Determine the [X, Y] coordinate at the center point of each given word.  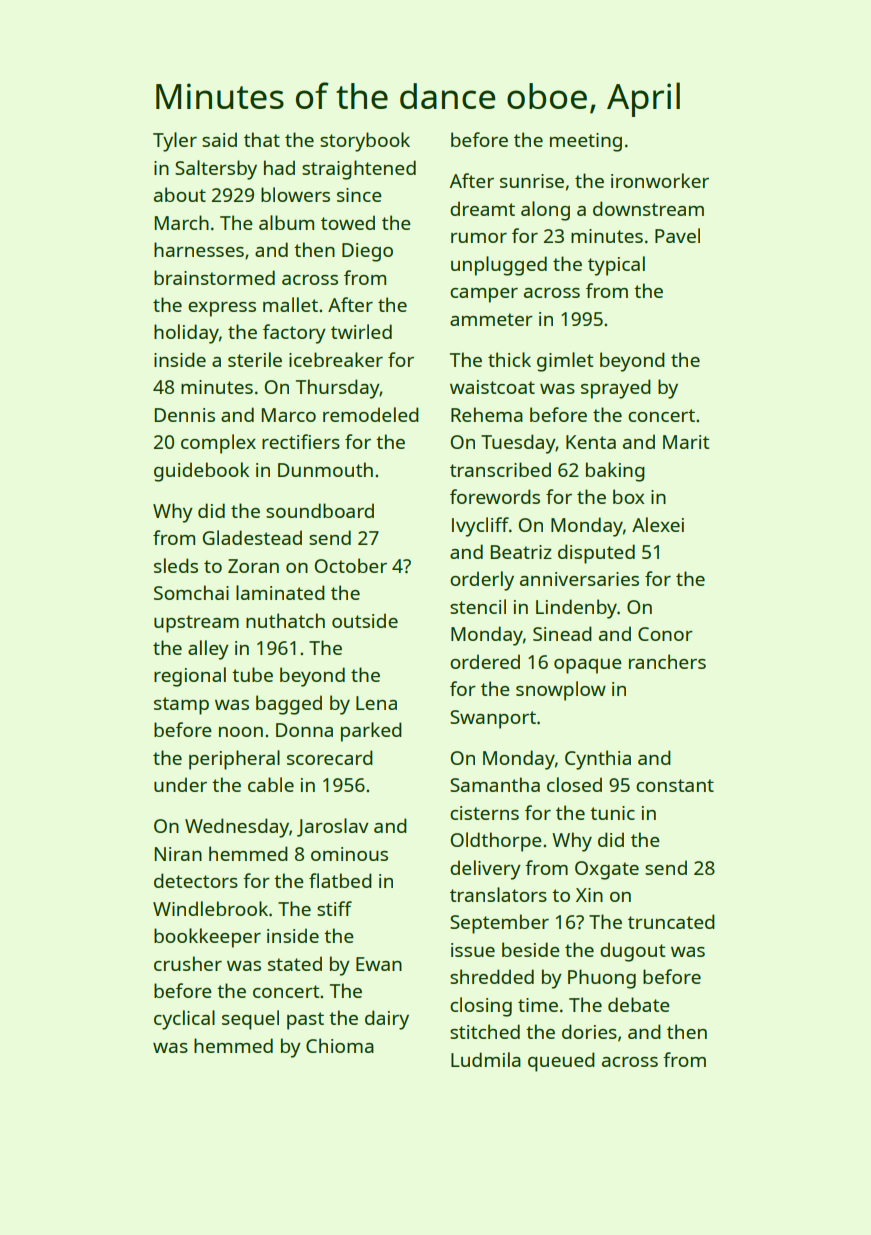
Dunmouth [325, 469]
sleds [176, 565]
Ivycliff [480, 527]
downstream [648, 208]
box [628, 496]
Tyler [175, 142]
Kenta [591, 442]
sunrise [532, 181]
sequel [250, 1020]
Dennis [185, 415]
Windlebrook [210, 908]
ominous [349, 854]
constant [675, 785]
